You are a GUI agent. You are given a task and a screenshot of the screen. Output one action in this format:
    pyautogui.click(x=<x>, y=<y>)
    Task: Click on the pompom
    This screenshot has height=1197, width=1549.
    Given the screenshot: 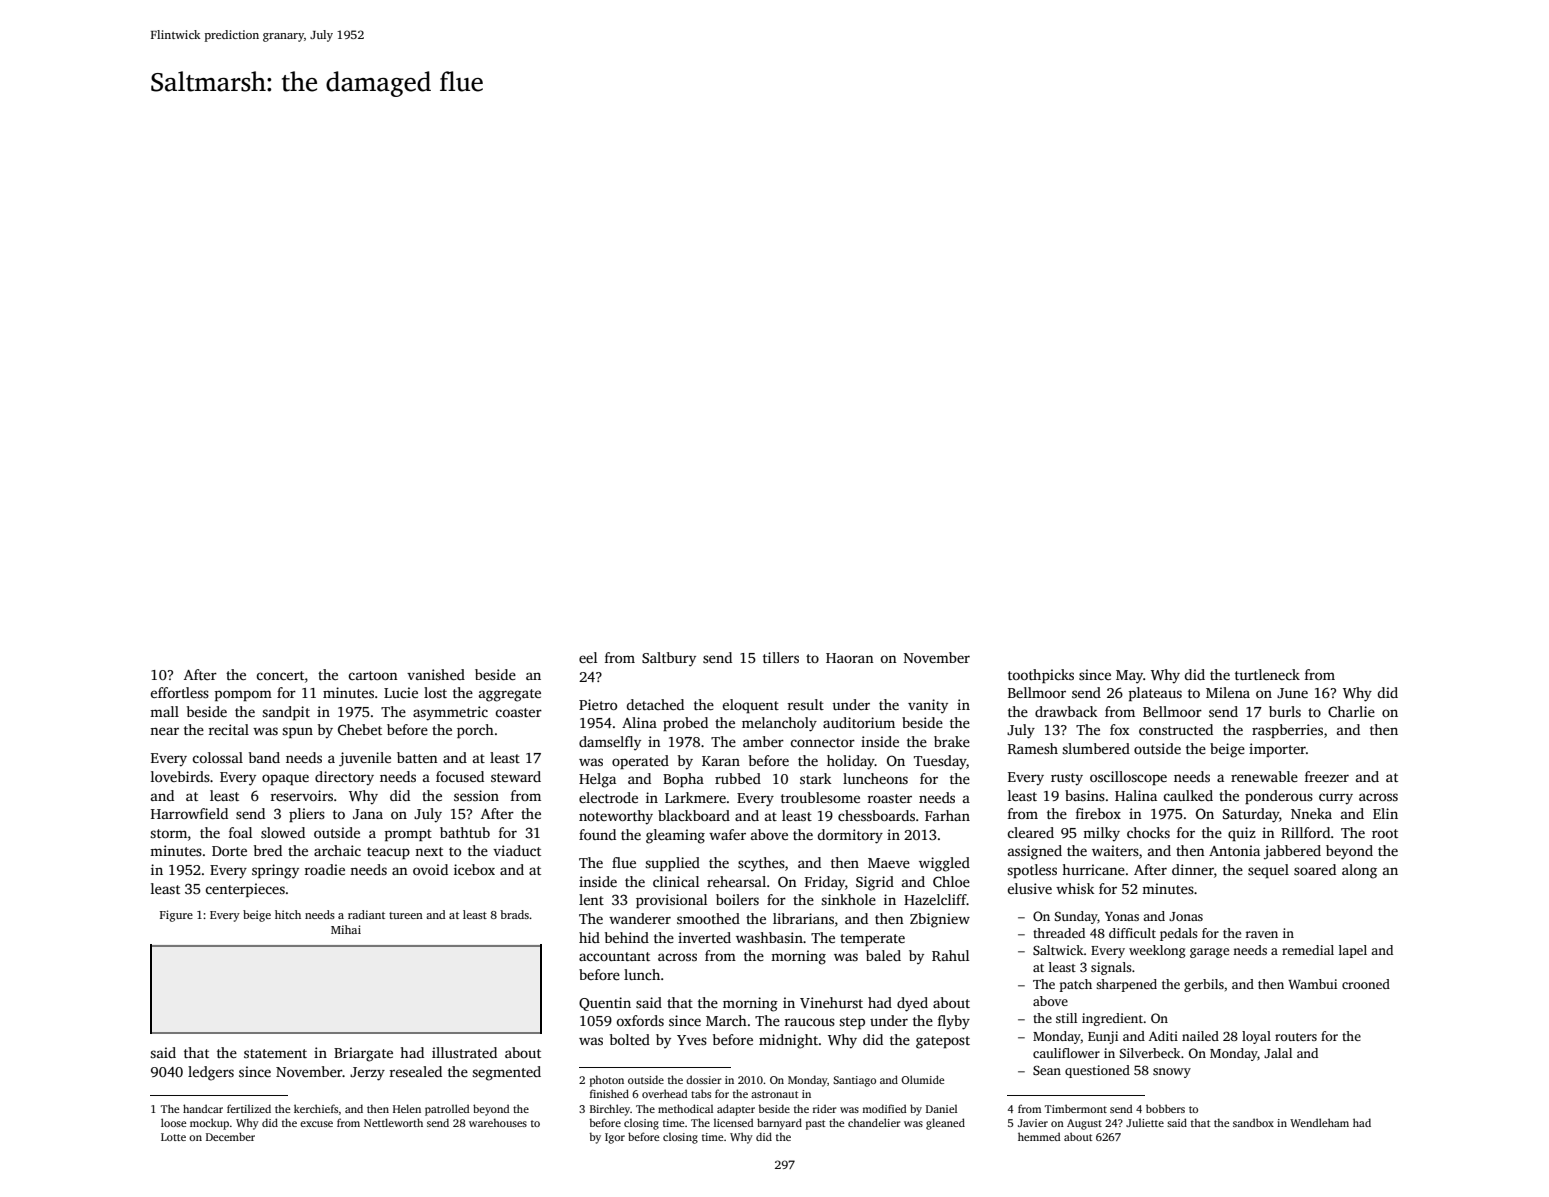 What is the action you would take?
    pyautogui.click(x=243, y=695)
